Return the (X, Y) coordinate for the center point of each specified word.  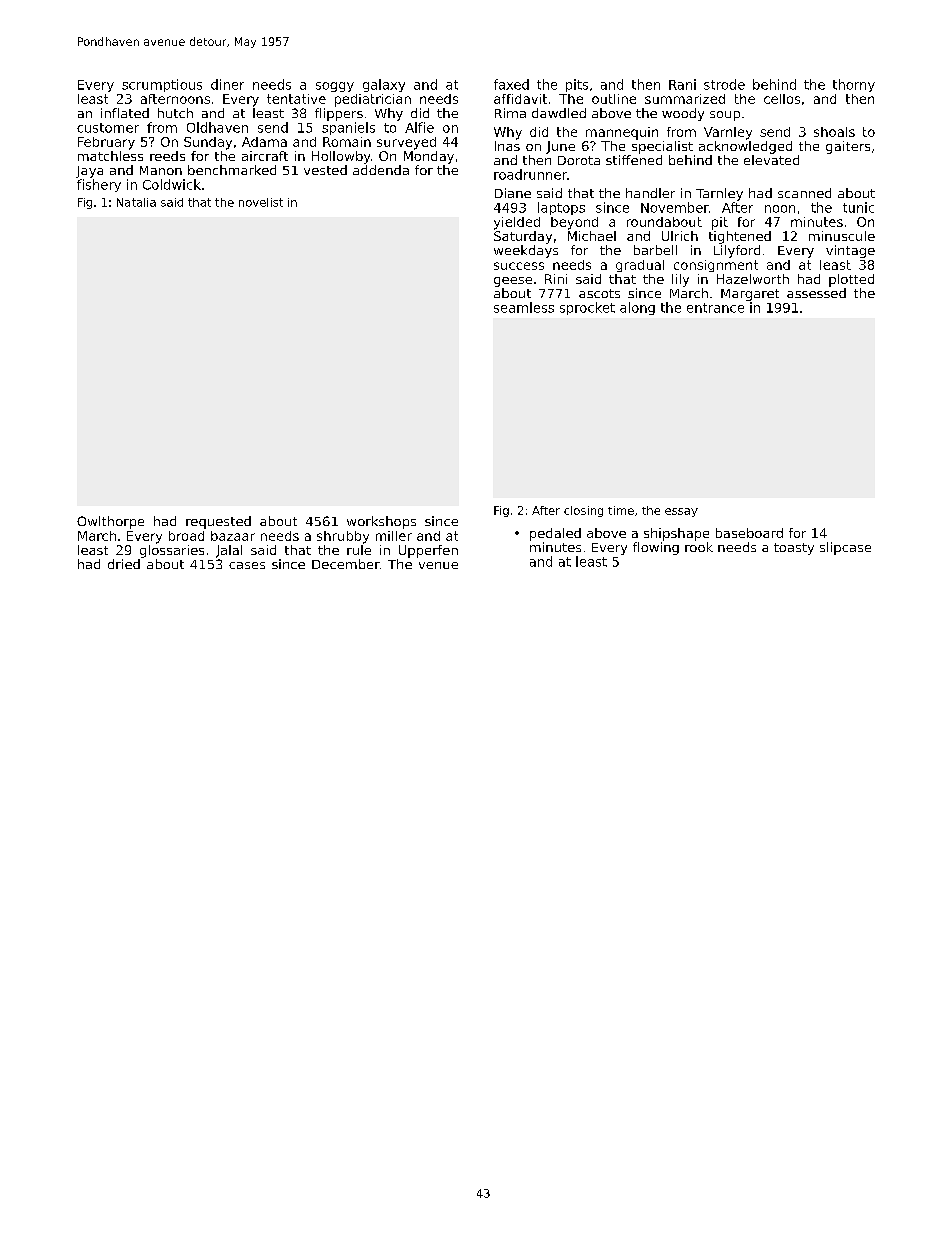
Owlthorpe (110, 522)
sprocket (587, 308)
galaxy (384, 85)
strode (724, 84)
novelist (261, 202)
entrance (715, 308)
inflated (125, 113)
